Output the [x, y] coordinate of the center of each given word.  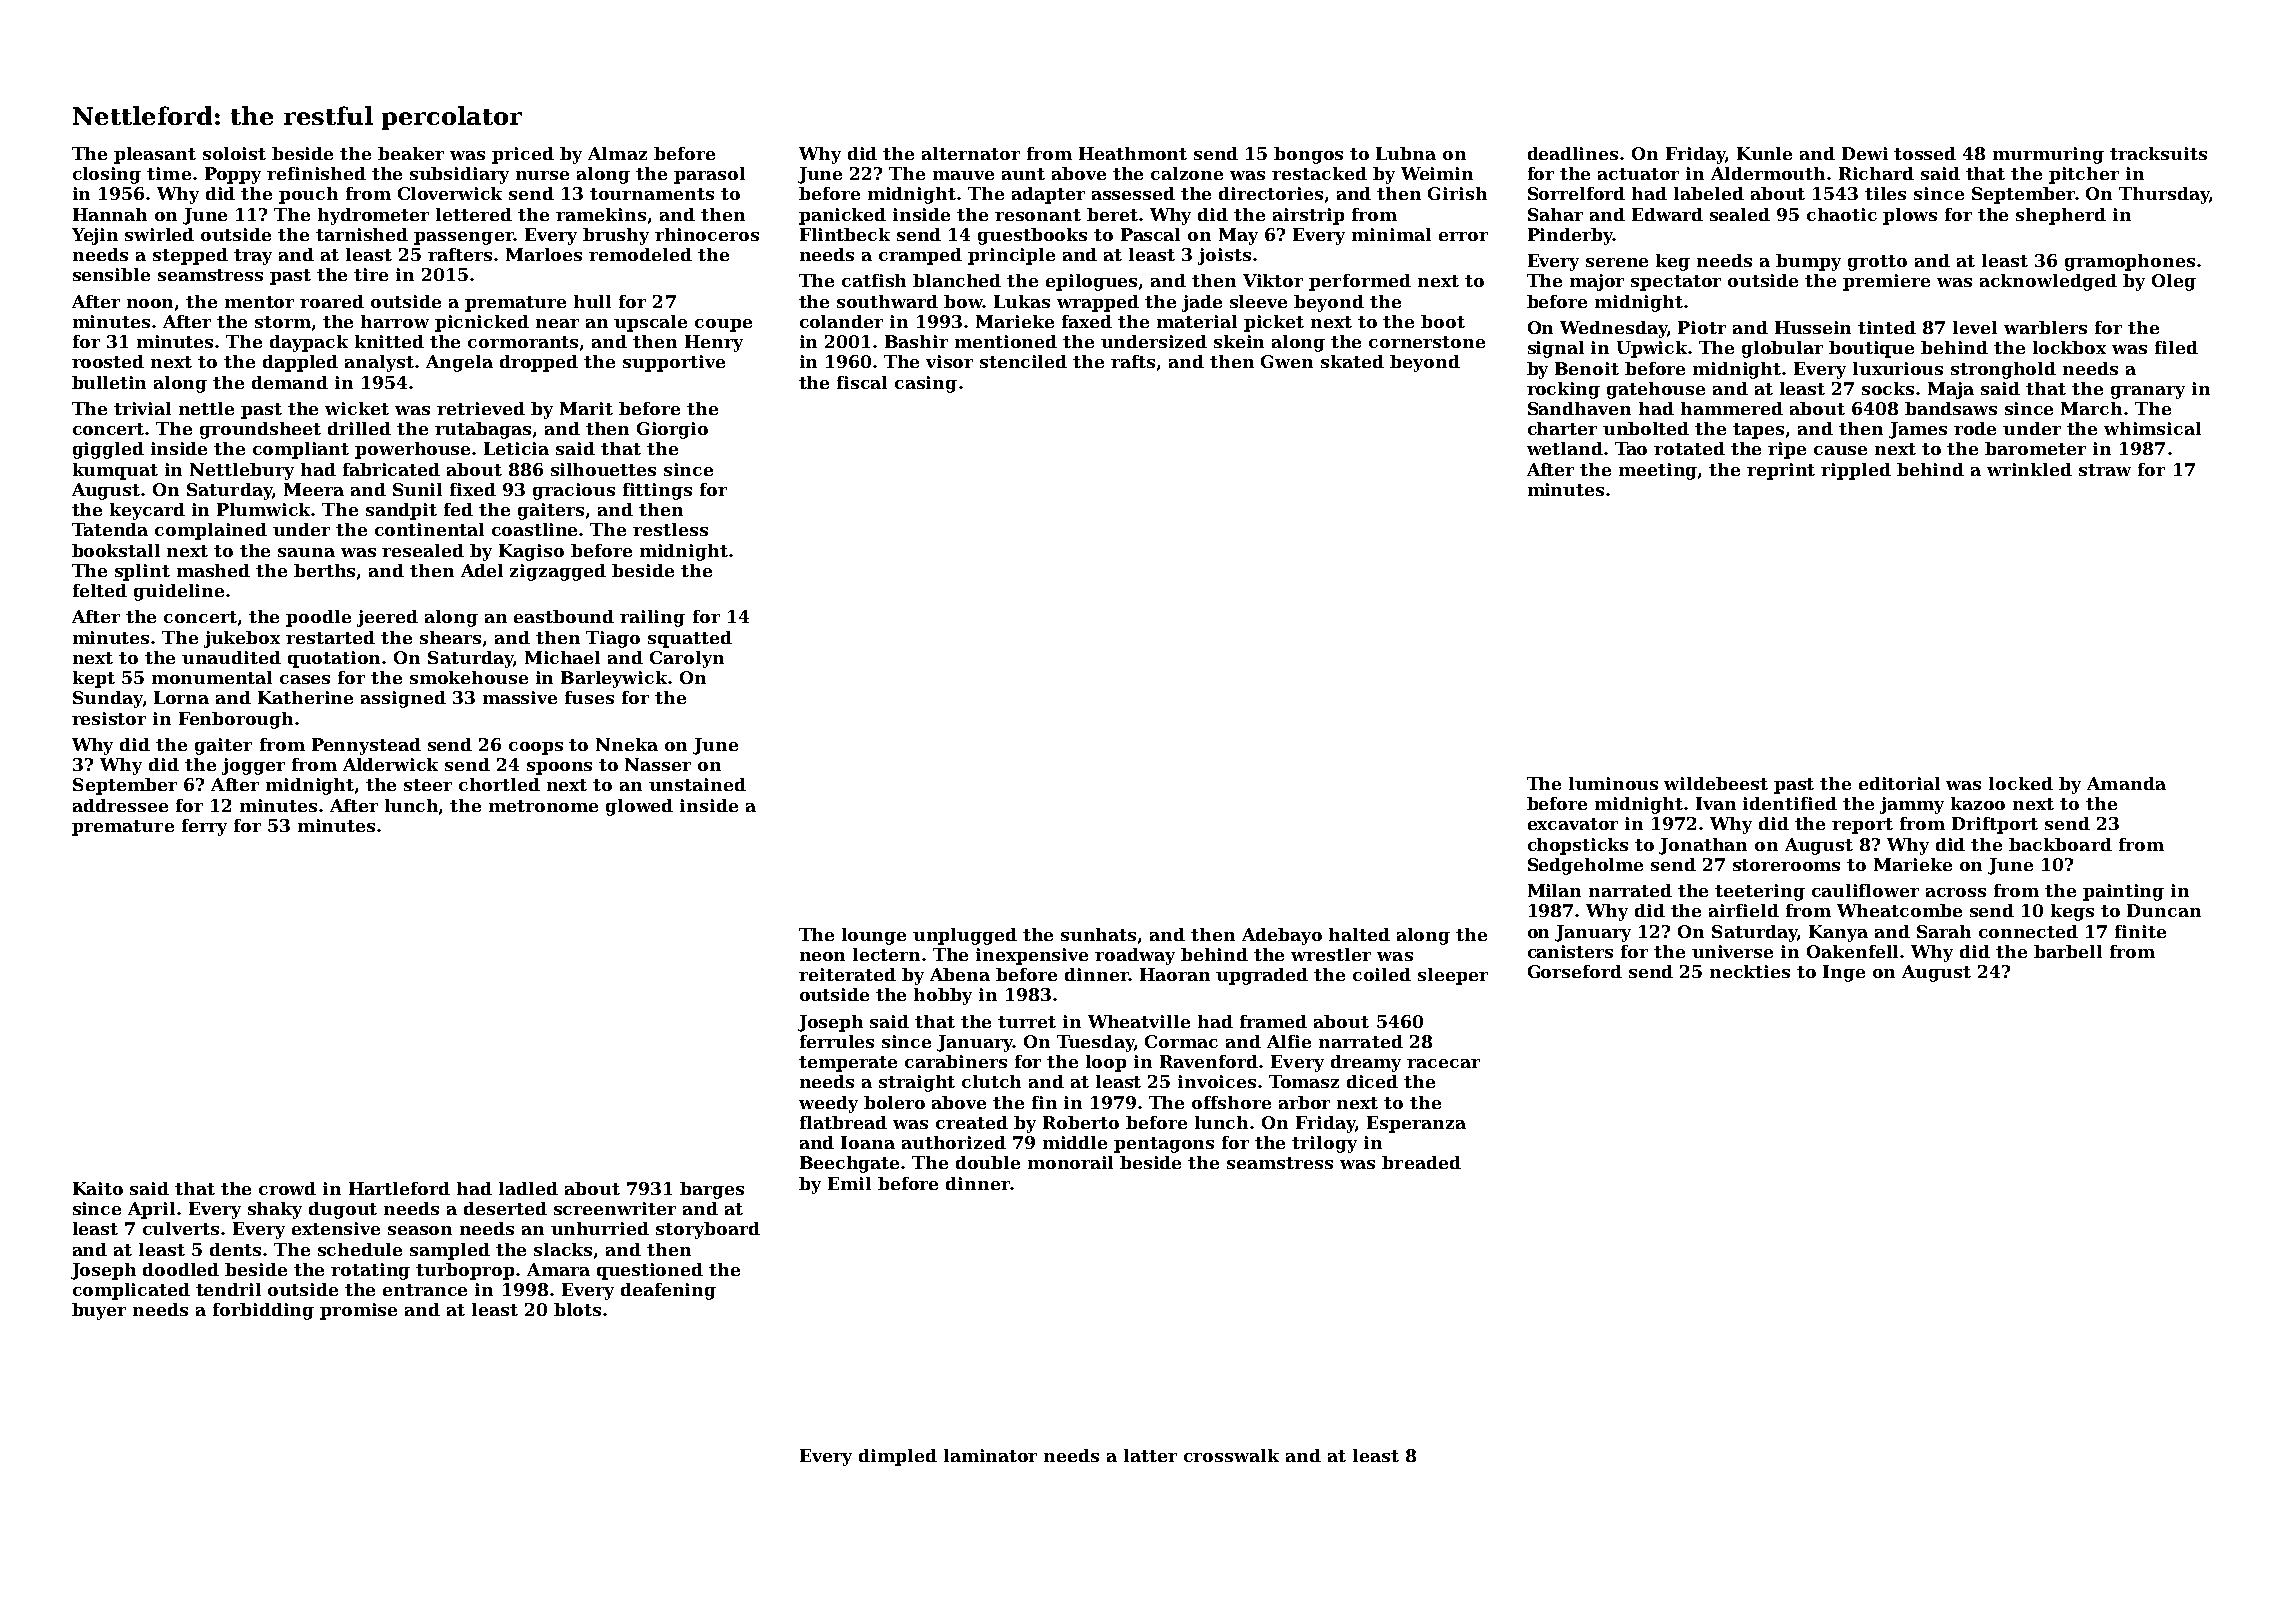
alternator [971, 153]
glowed [639, 807]
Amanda [2126, 783]
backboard [2060, 844]
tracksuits [2158, 153]
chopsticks [1578, 846]
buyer [99, 1311]
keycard [147, 511]
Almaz [617, 153]
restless [670, 529]
